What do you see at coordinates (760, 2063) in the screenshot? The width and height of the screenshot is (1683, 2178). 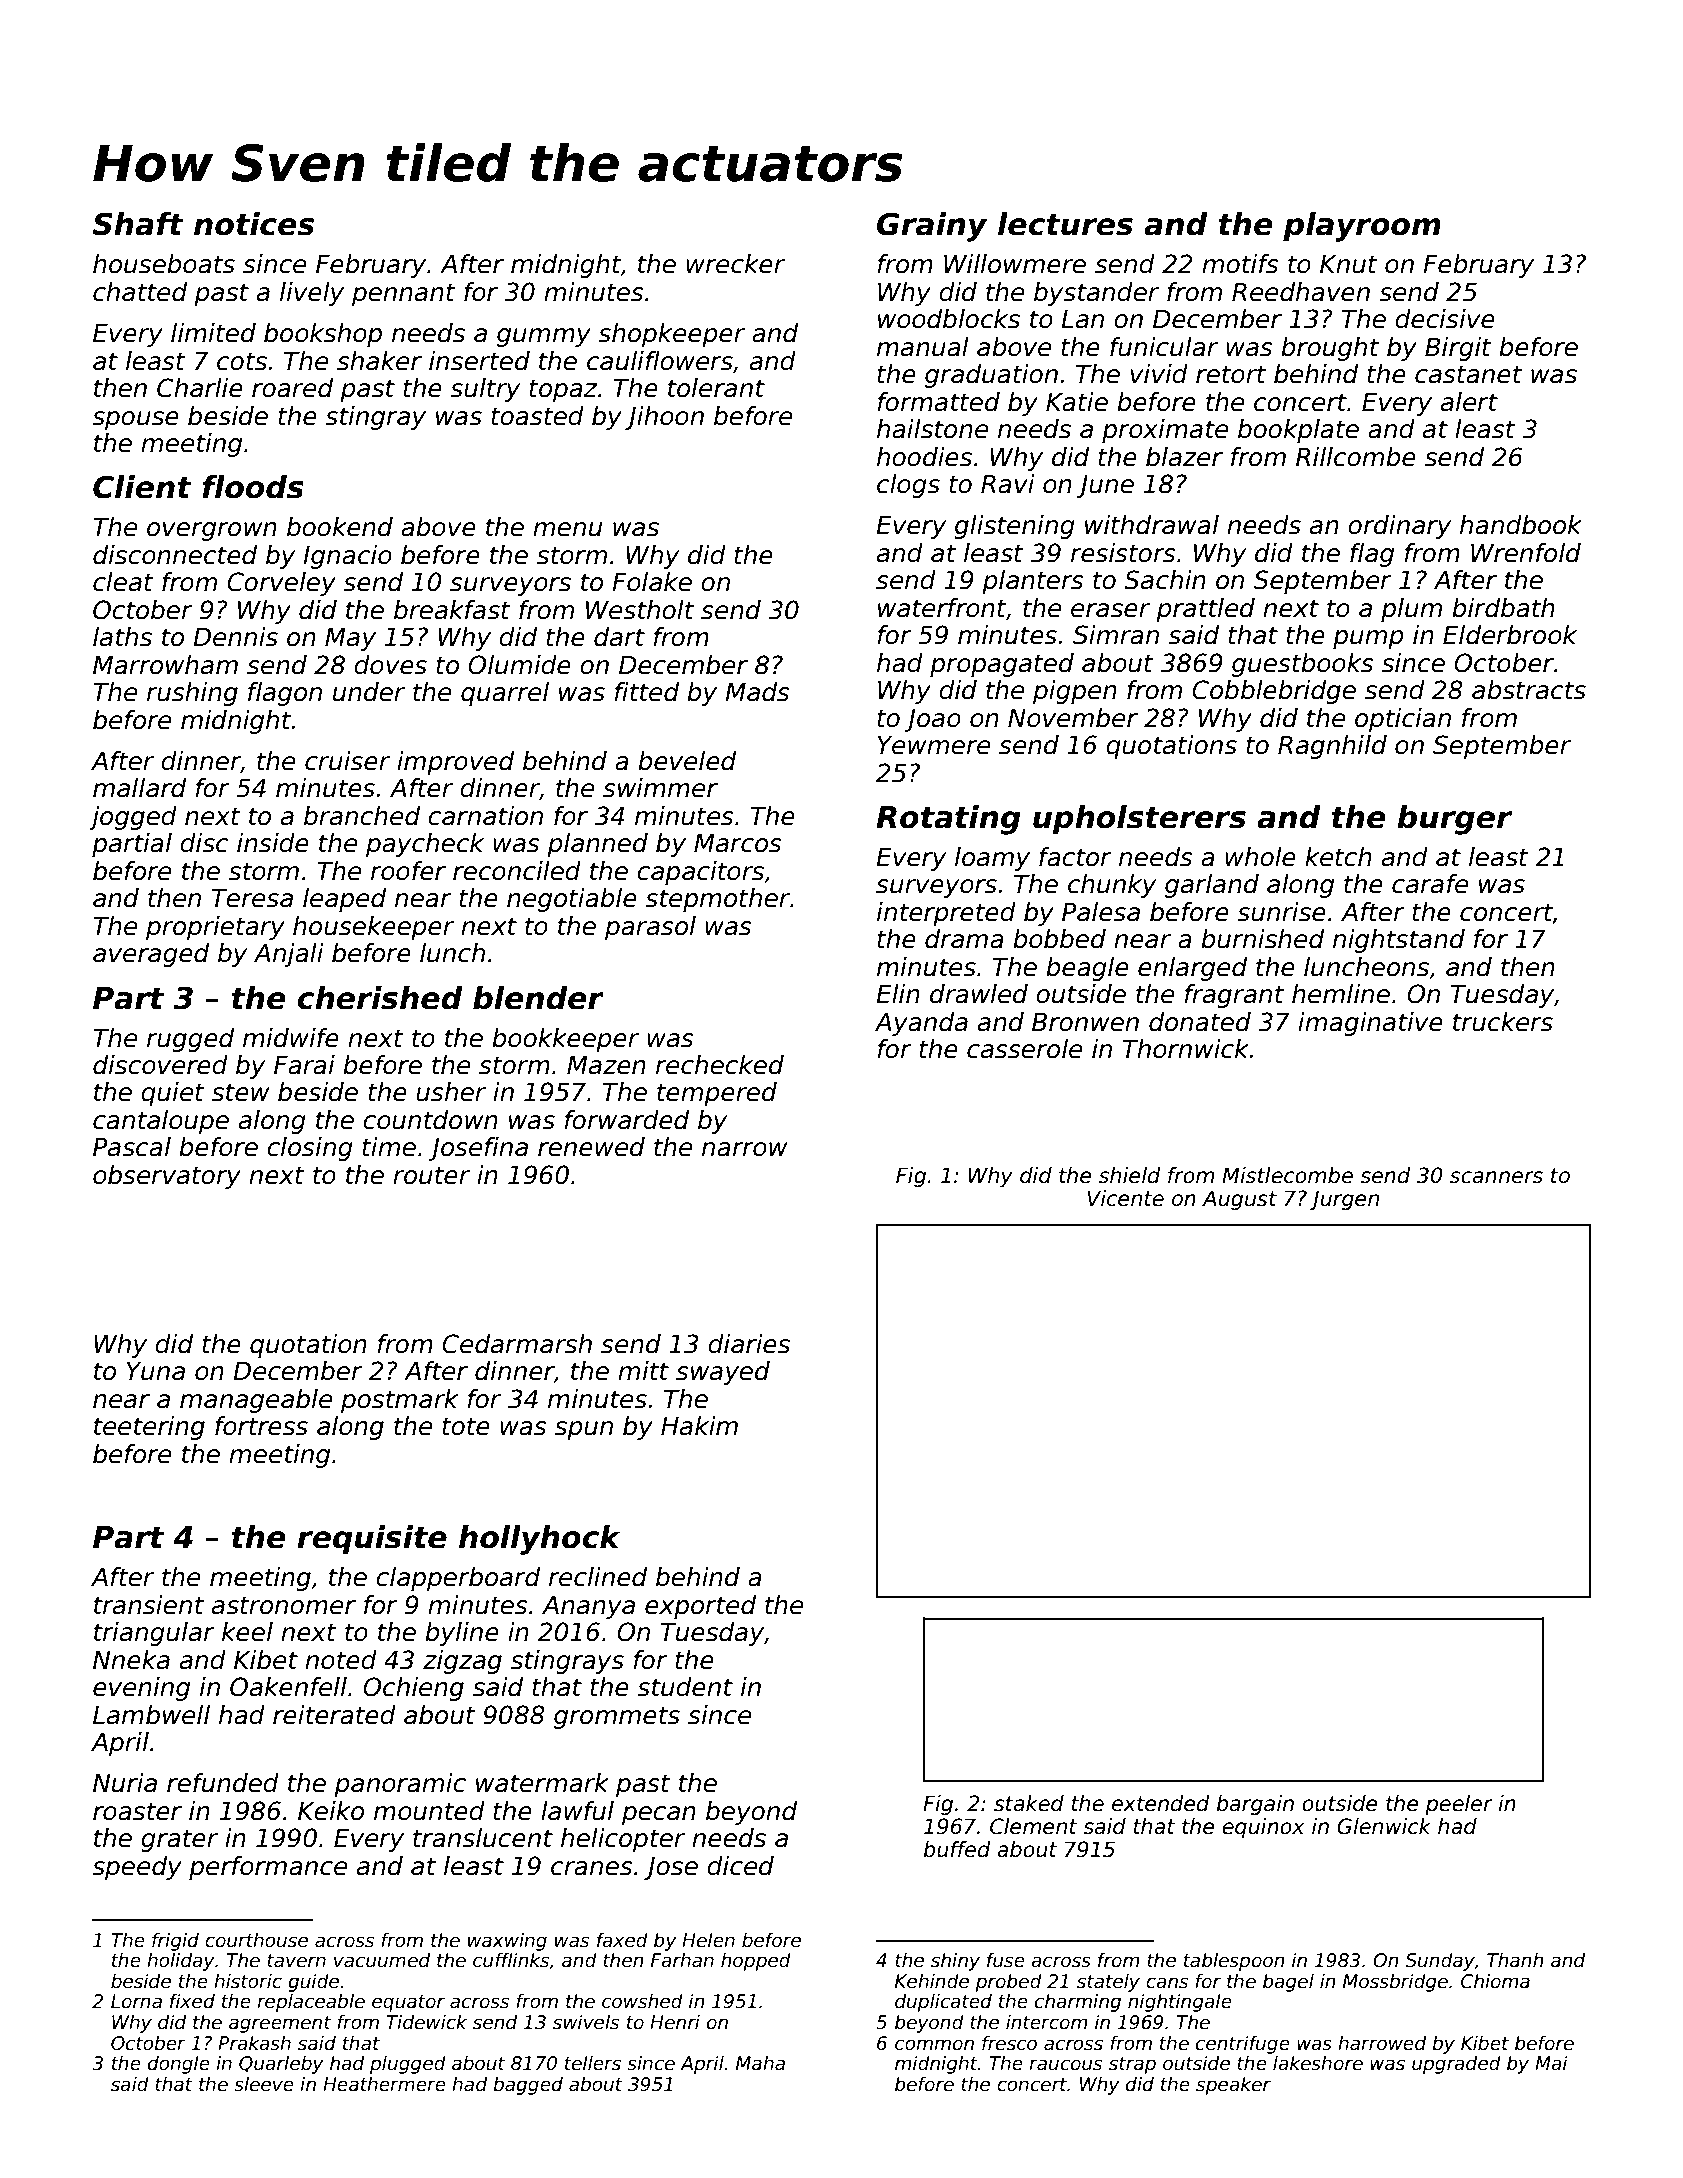 I see `Maha` at bounding box center [760, 2063].
